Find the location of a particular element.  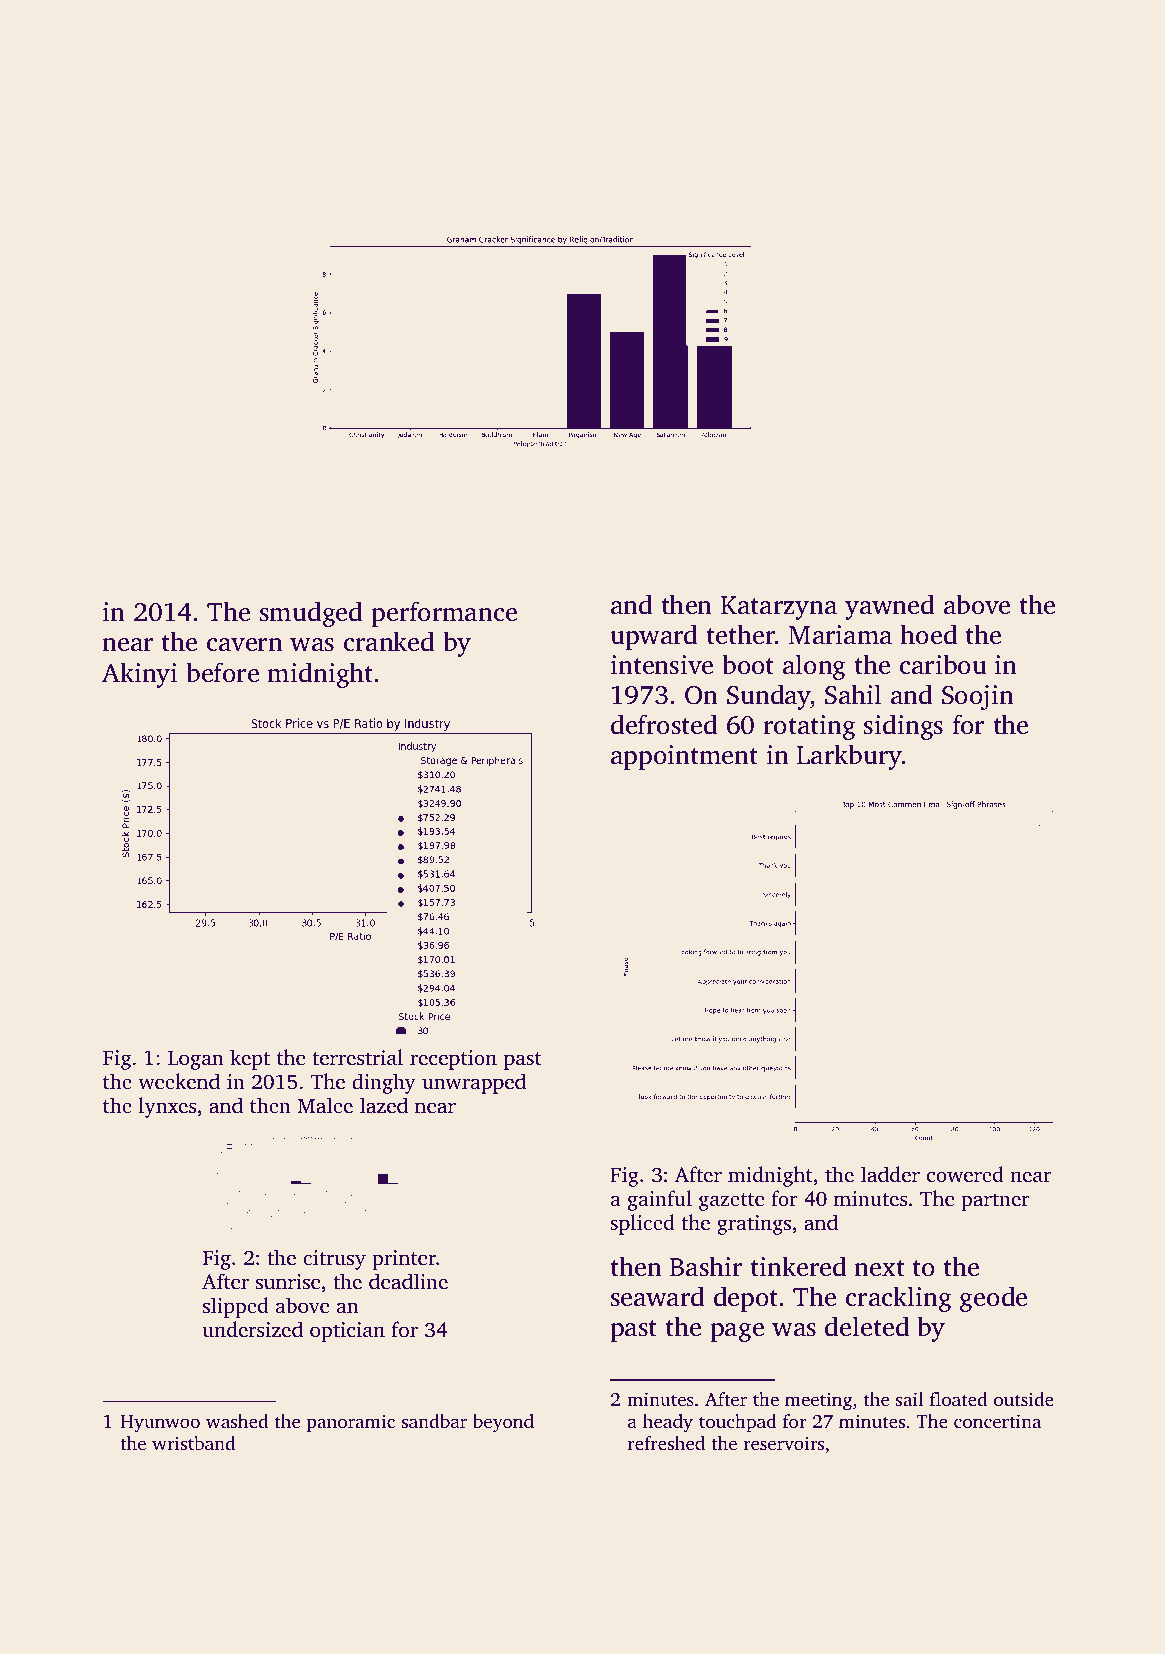

sunrise is located at coordinates (288, 1281).
